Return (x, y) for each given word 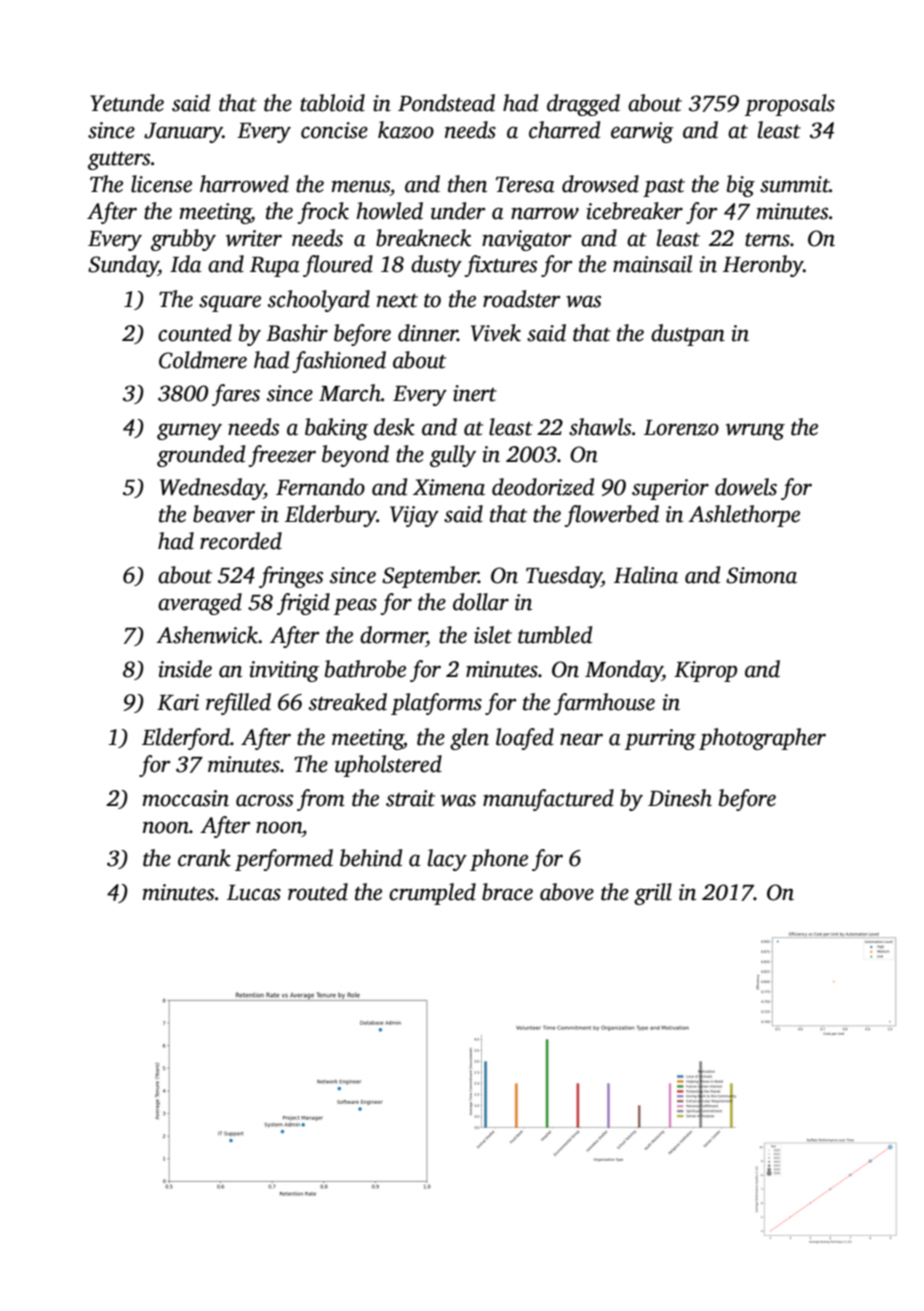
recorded (241, 541)
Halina (646, 575)
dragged (583, 105)
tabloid (332, 103)
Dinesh (680, 798)
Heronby (763, 266)
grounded (201, 456)
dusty (436, 266)
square (230, 303)
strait (410, 798)
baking (336, 429)
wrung (755, 431)
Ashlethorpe (744, 516)
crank (204, 858)
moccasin (185, 798)
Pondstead (446, 103)
